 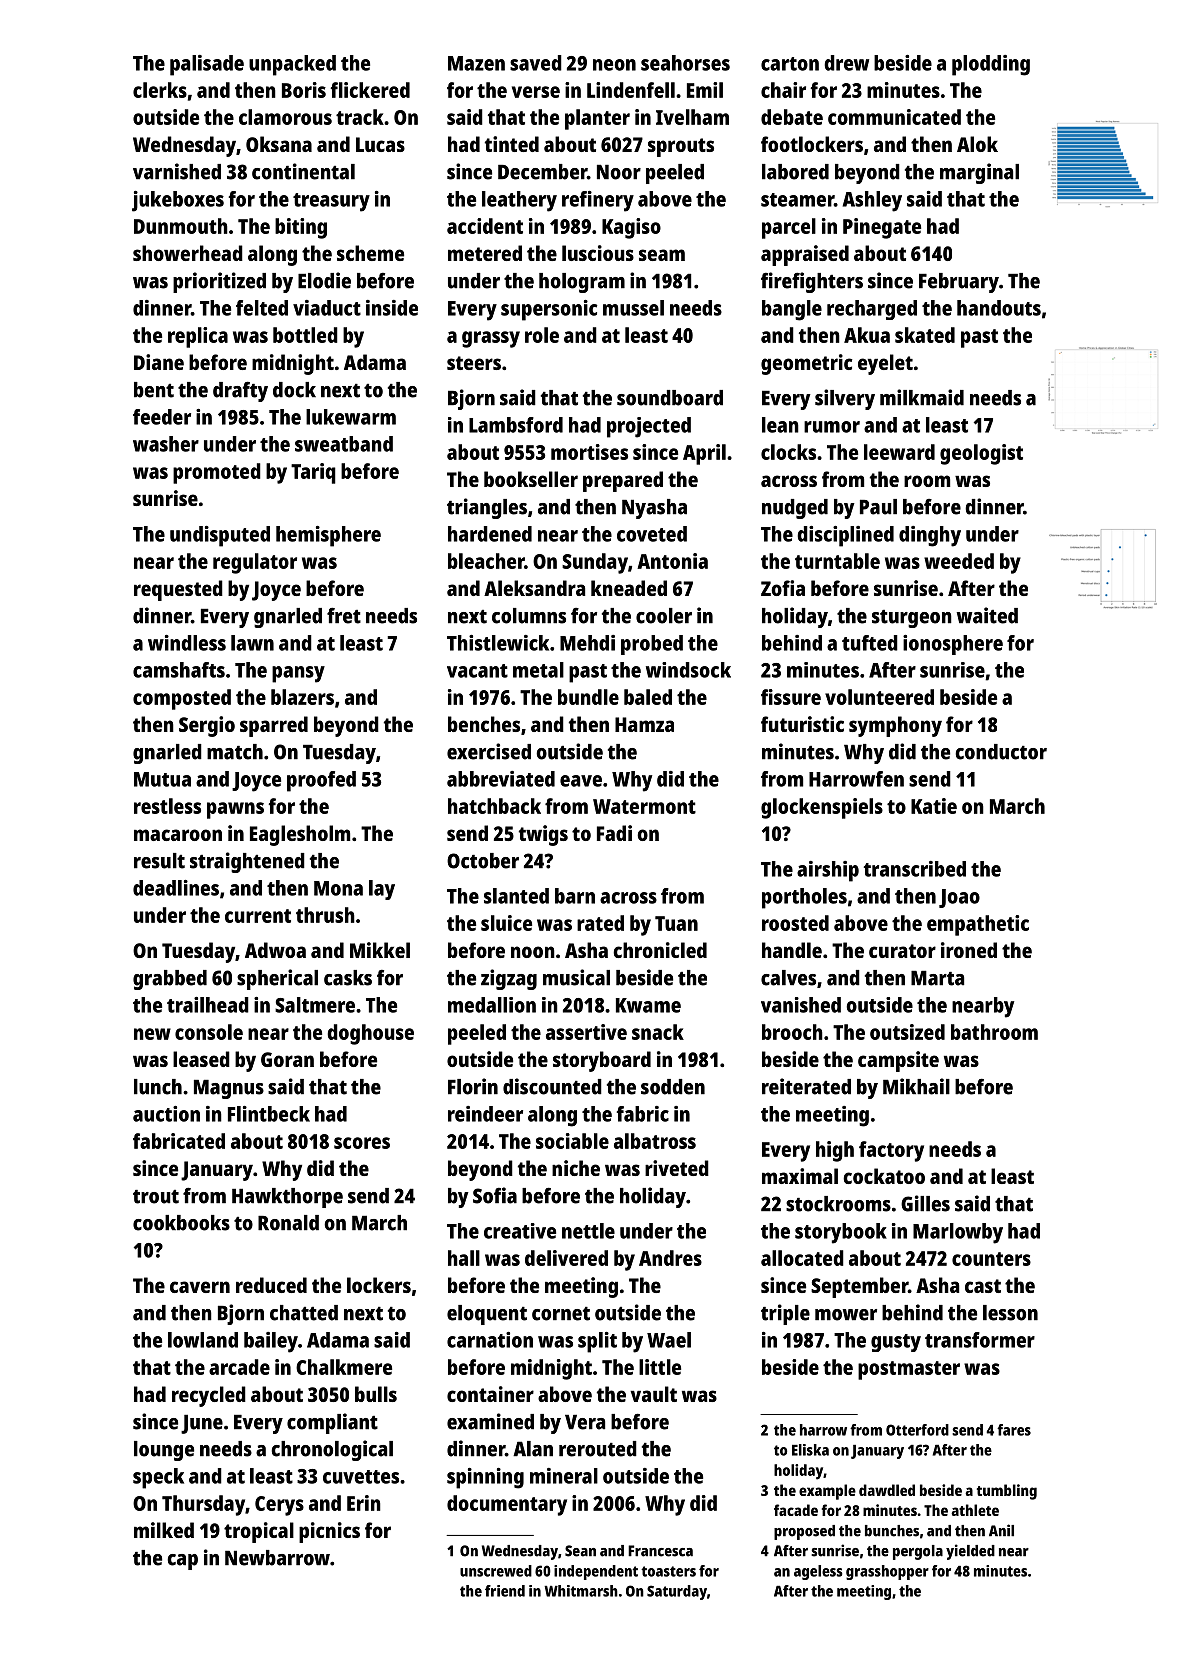 What do you see at coordinates (505, 1591) in the screenshot?
I see `friend` at bounding box center [505, 1591].
